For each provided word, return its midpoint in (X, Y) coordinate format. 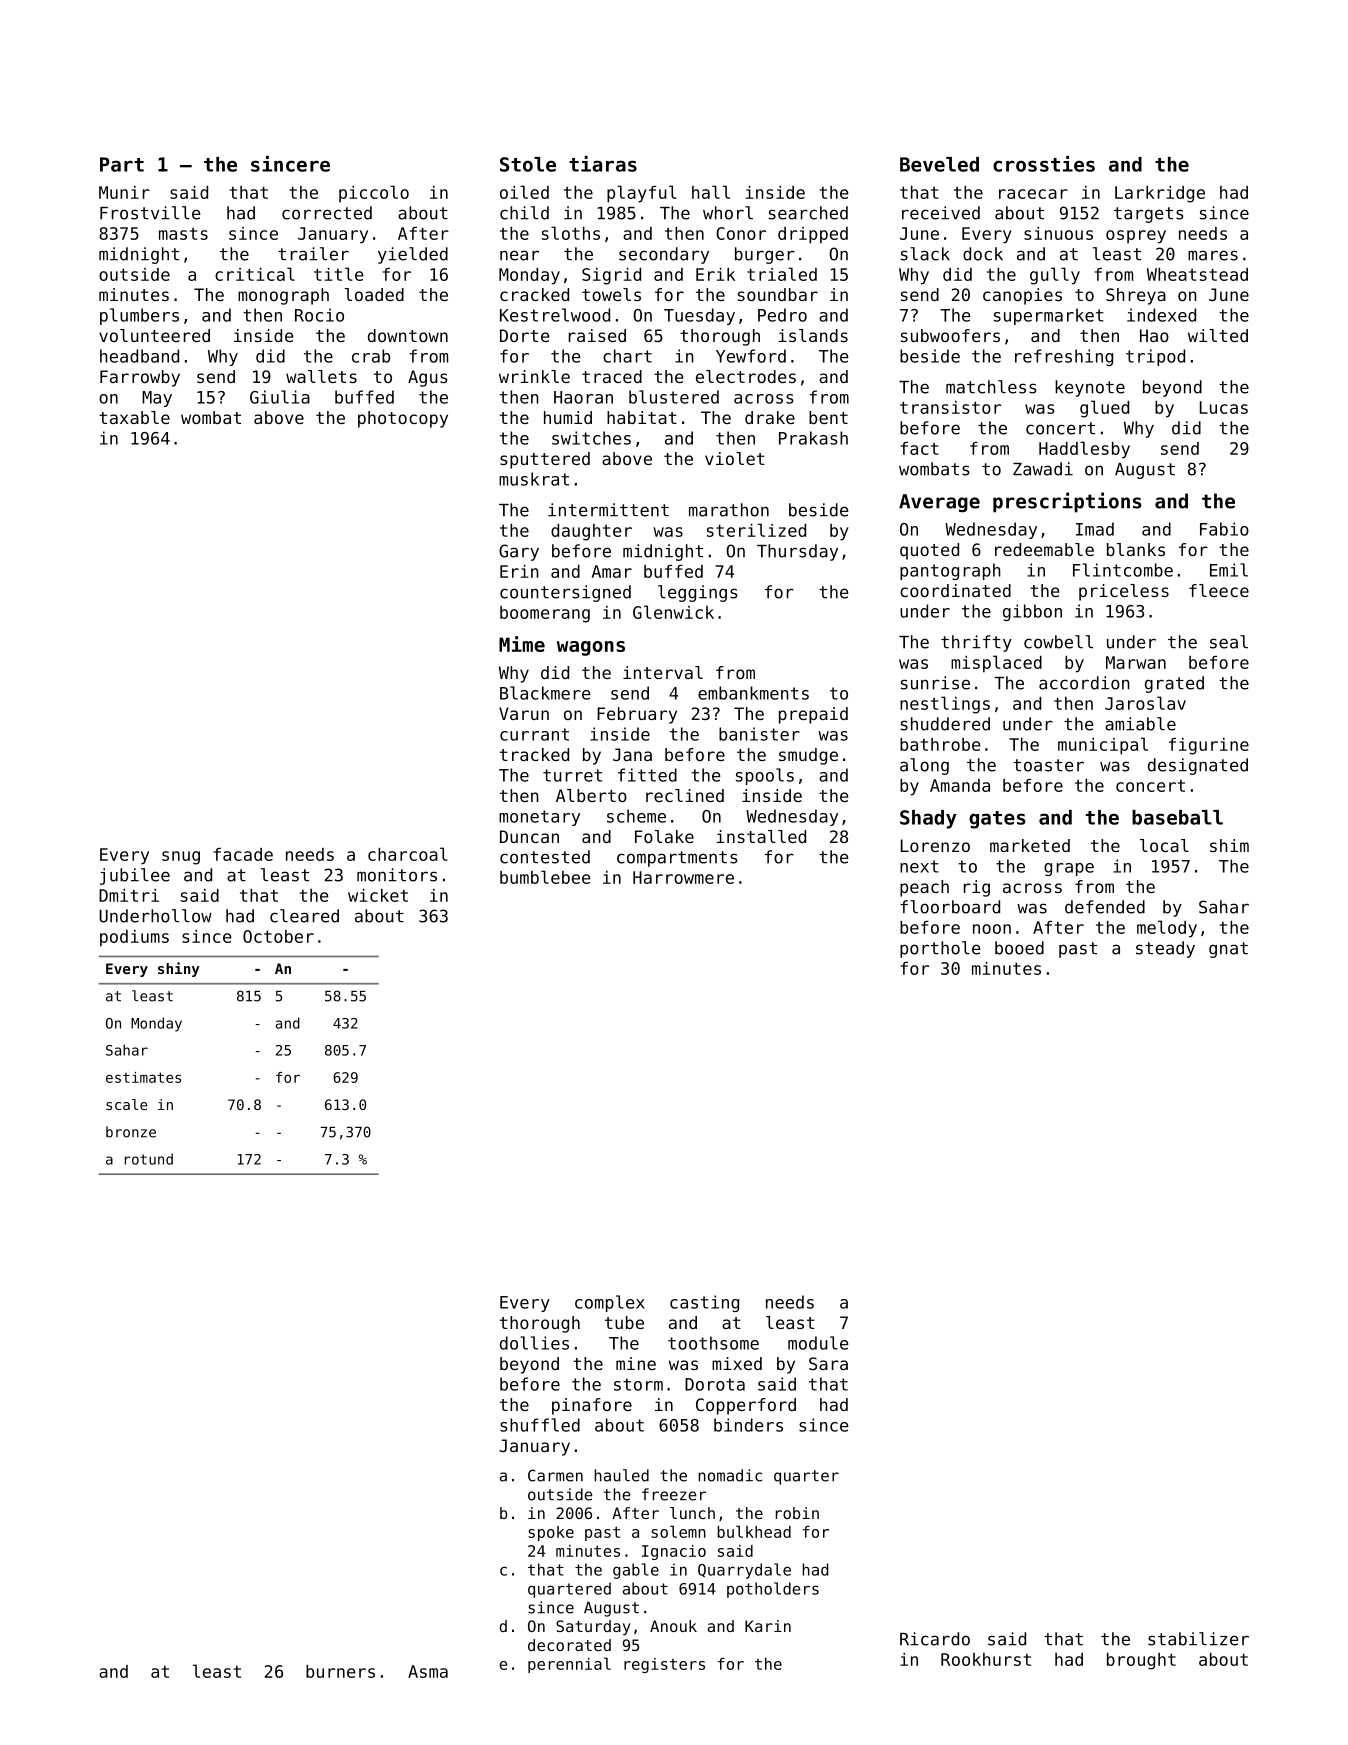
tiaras (603, 164)
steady (1165, 949)
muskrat (534, 479)
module (818, 1343)
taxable (134, 417)
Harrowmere (683, 877)
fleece (1219, 590)
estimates (143, 1077)
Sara (828, 1363)
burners (340, 1671)
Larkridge (1160, 194)
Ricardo (935, 1639)
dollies (534, 1343)
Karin (768, 1626)
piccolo (374, 194)
